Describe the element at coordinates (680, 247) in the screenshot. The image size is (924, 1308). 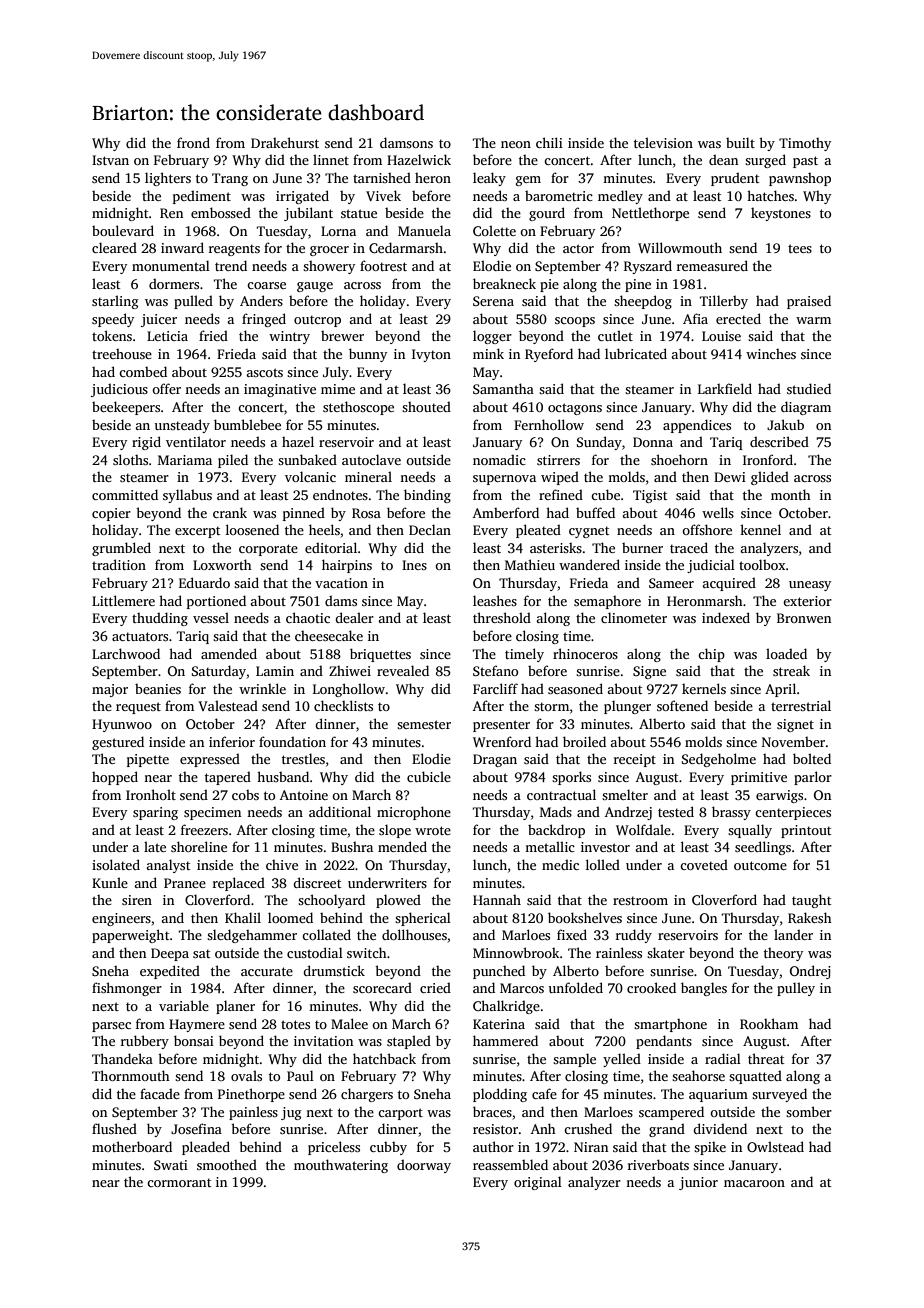
I see `Willowmouth` at that location.
